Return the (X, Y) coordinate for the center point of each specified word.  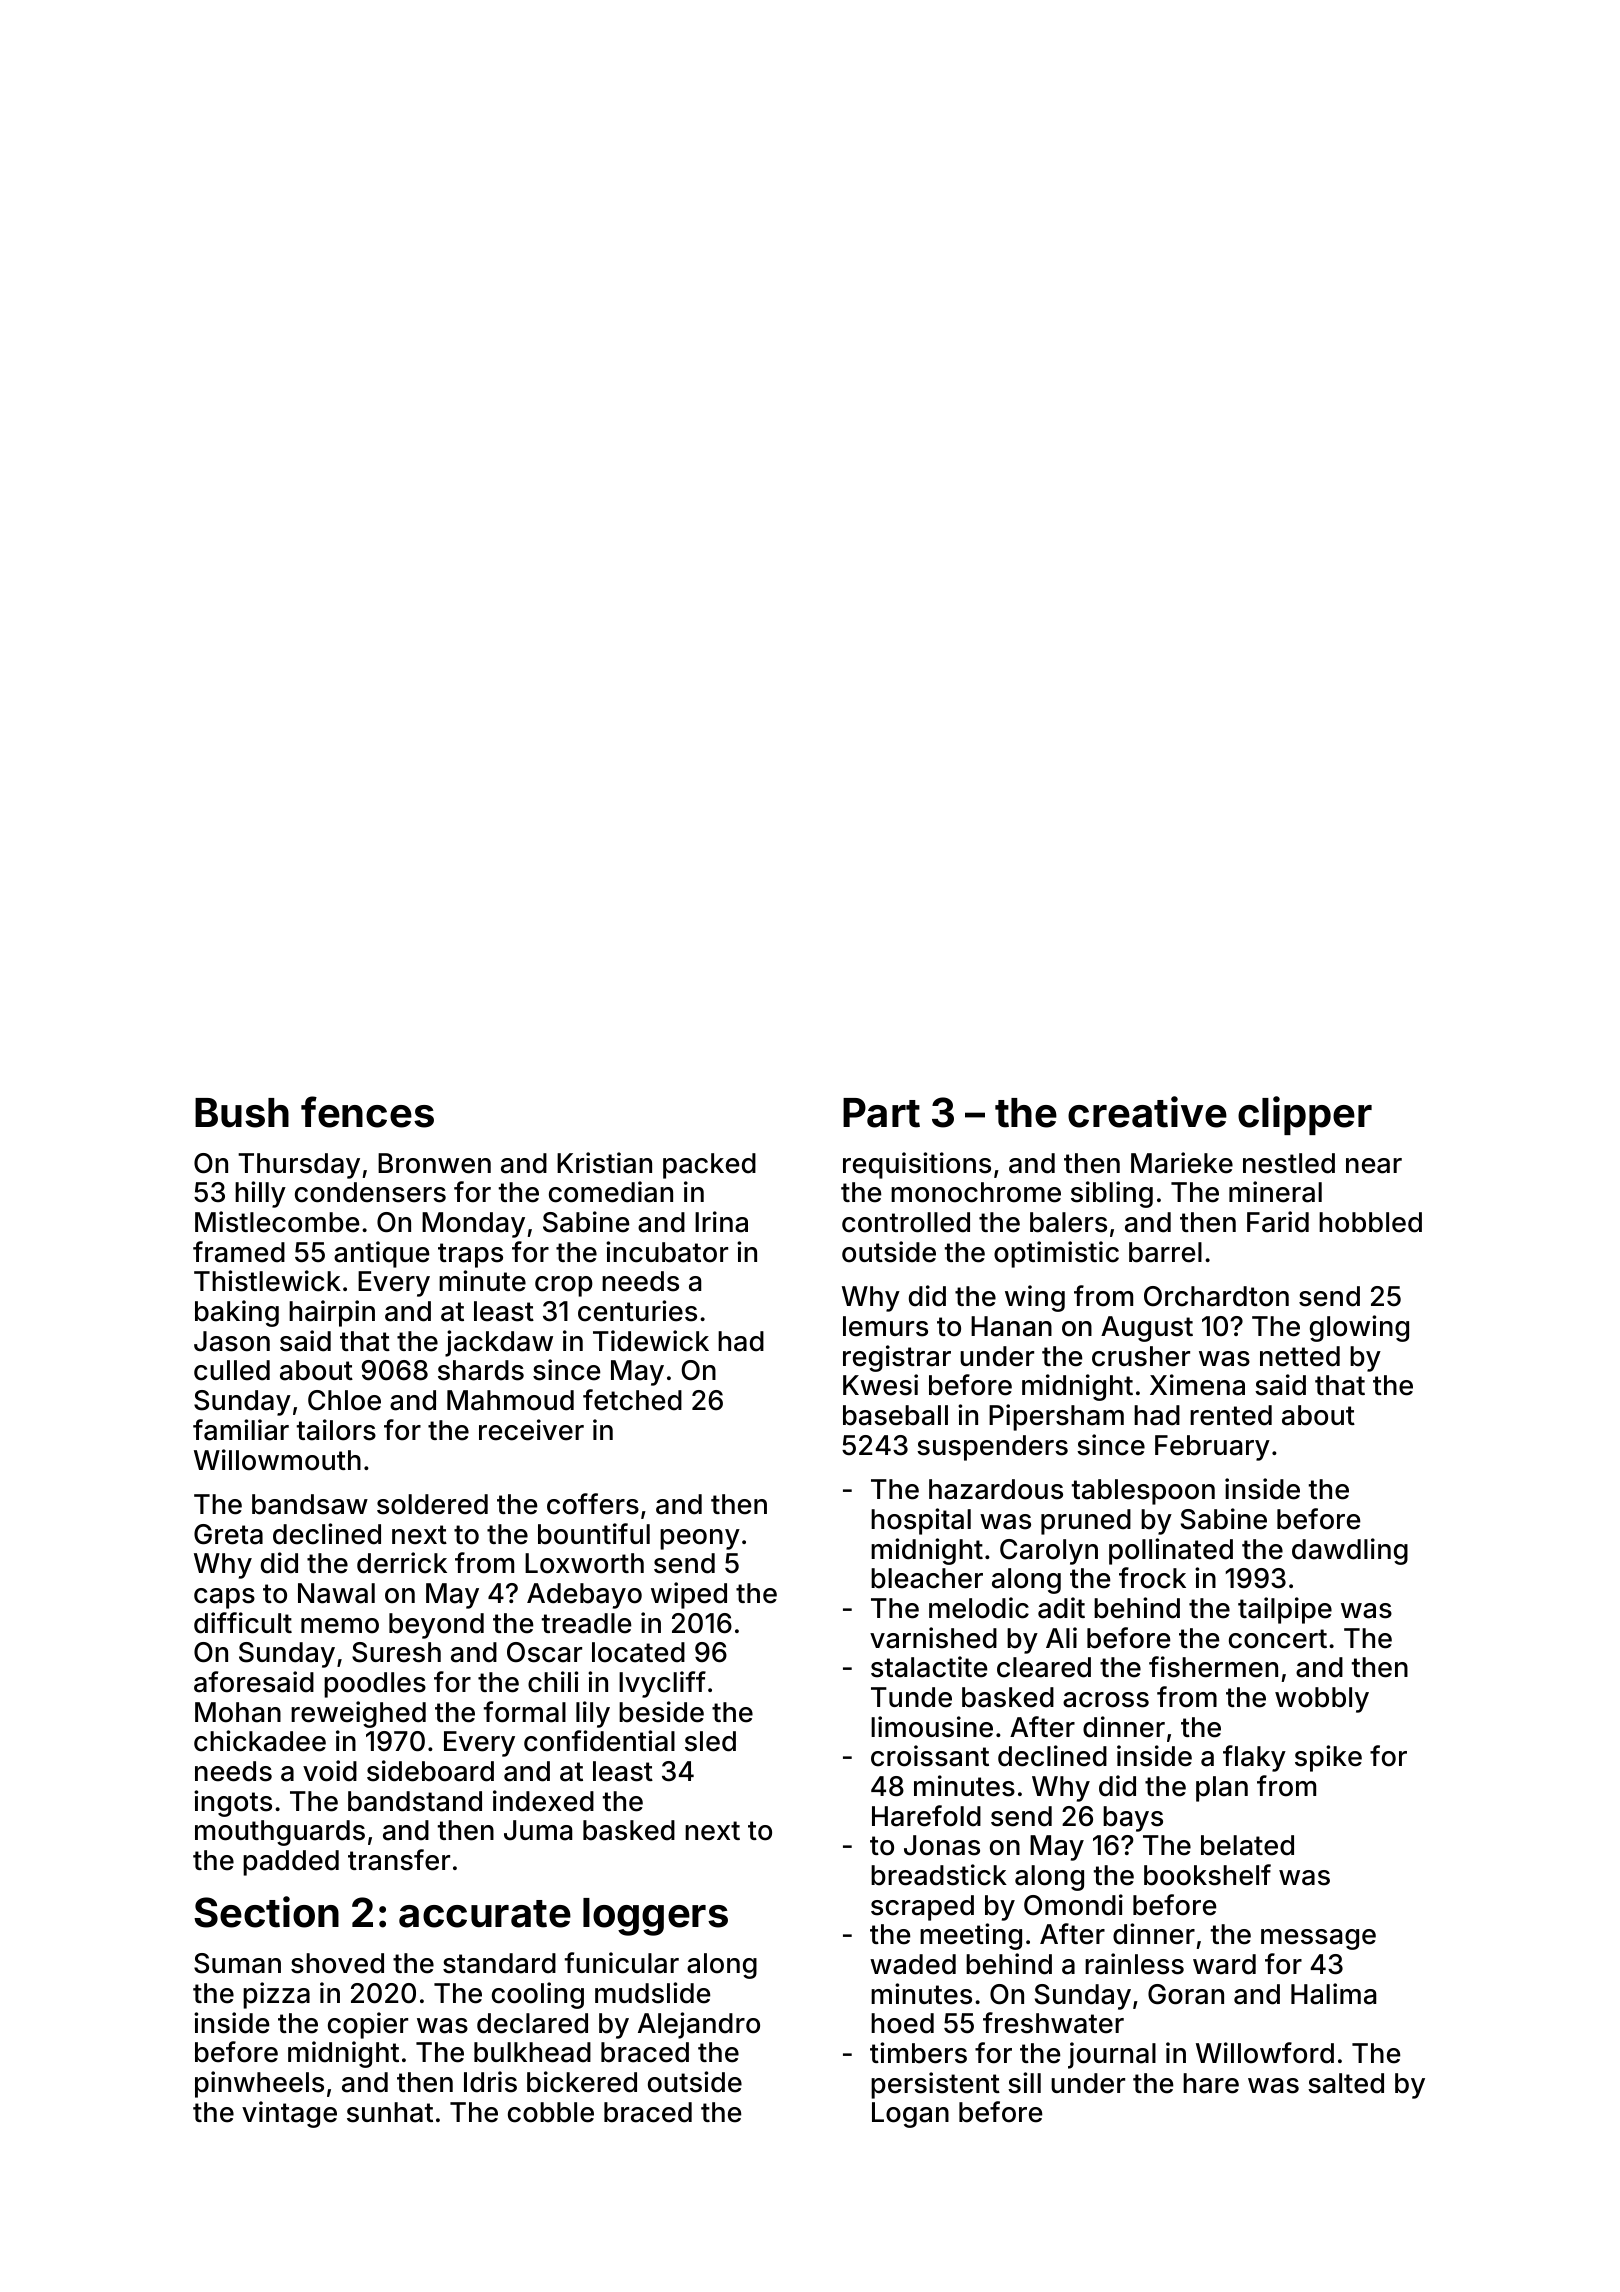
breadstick (939, 1875)
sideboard (430, 1771)
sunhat (390, 2112)
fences (367, 1112)
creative (1147, 1112)
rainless (1134, 1964)
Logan (910, 2115)
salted (1346, 2083)
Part (881, 1113)
